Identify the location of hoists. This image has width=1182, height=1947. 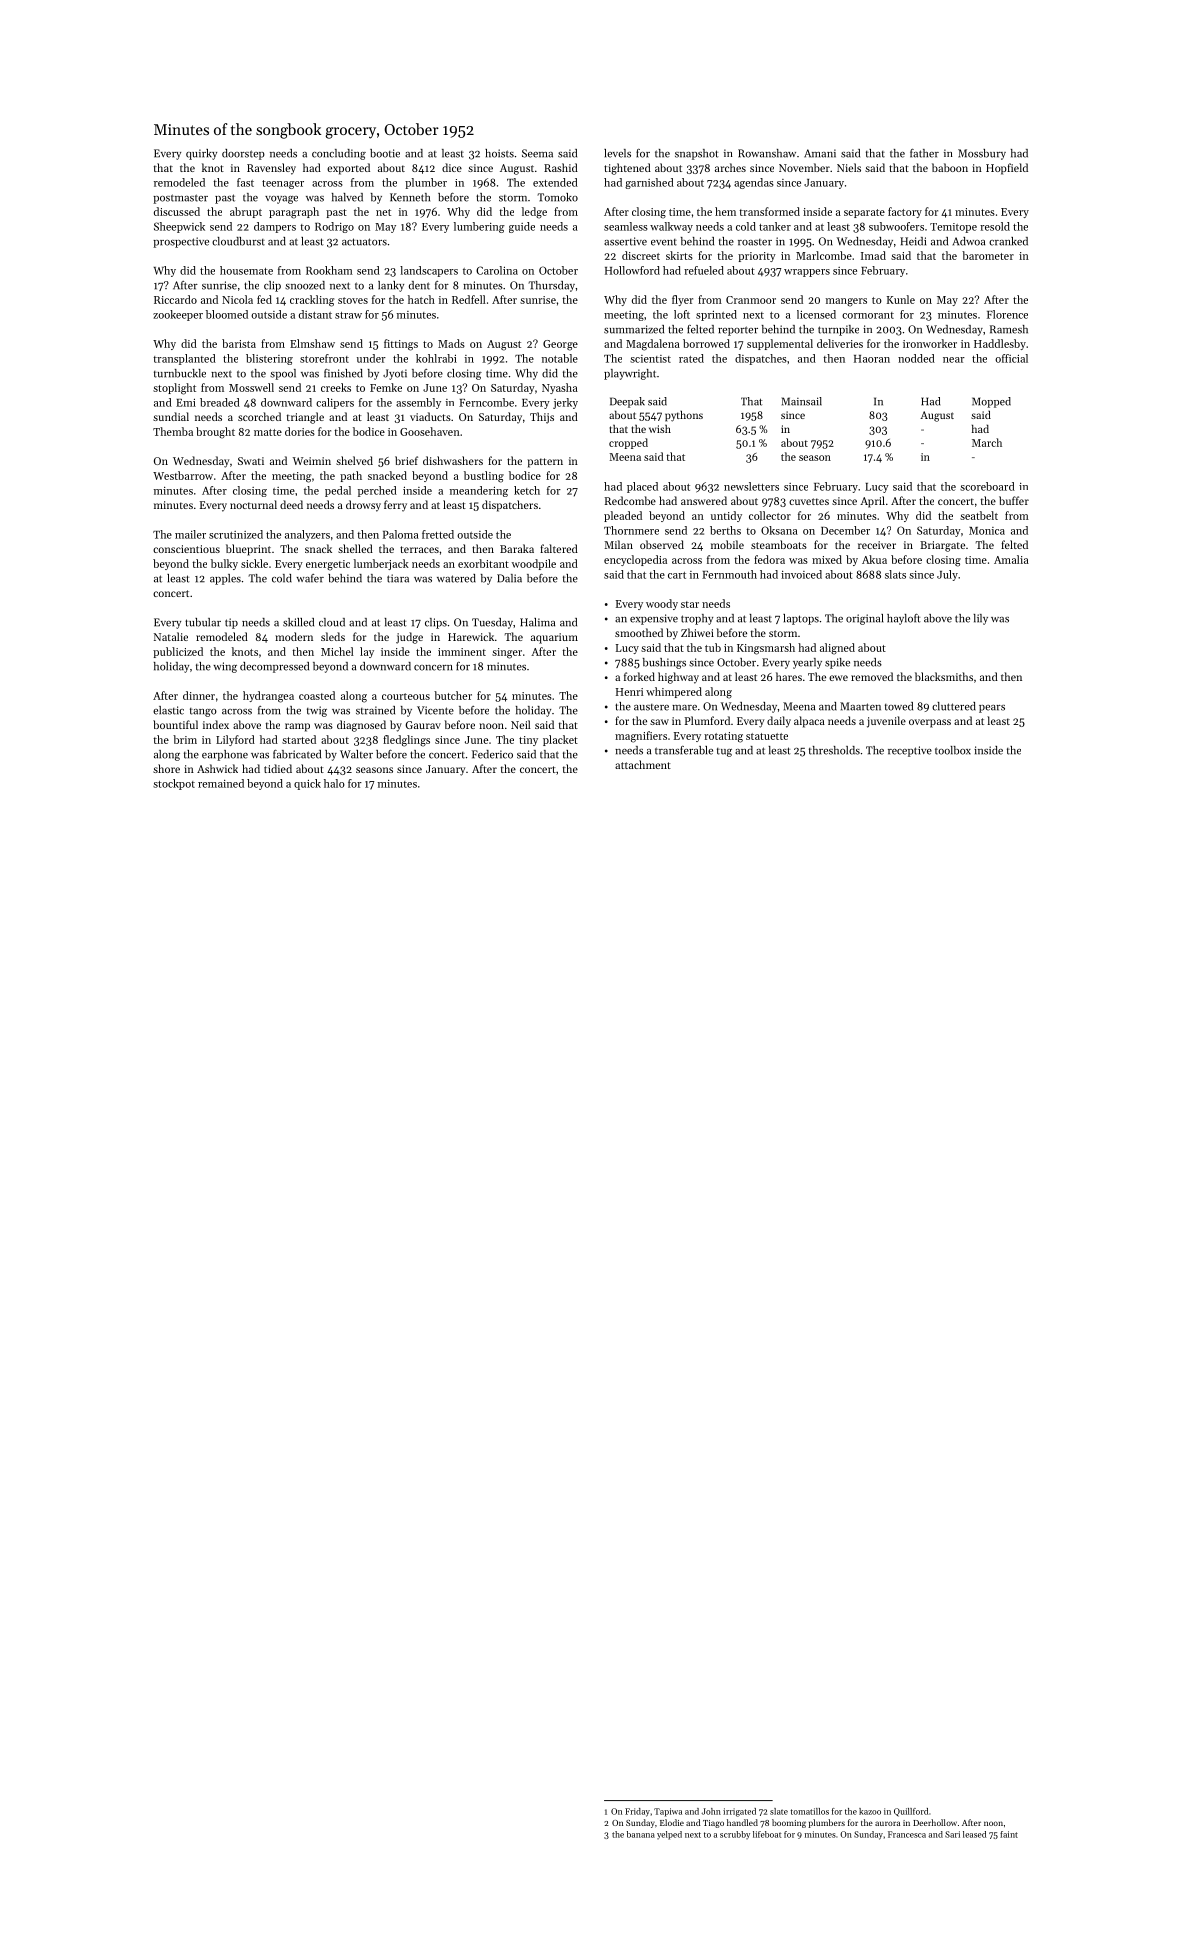
(499, 153).
